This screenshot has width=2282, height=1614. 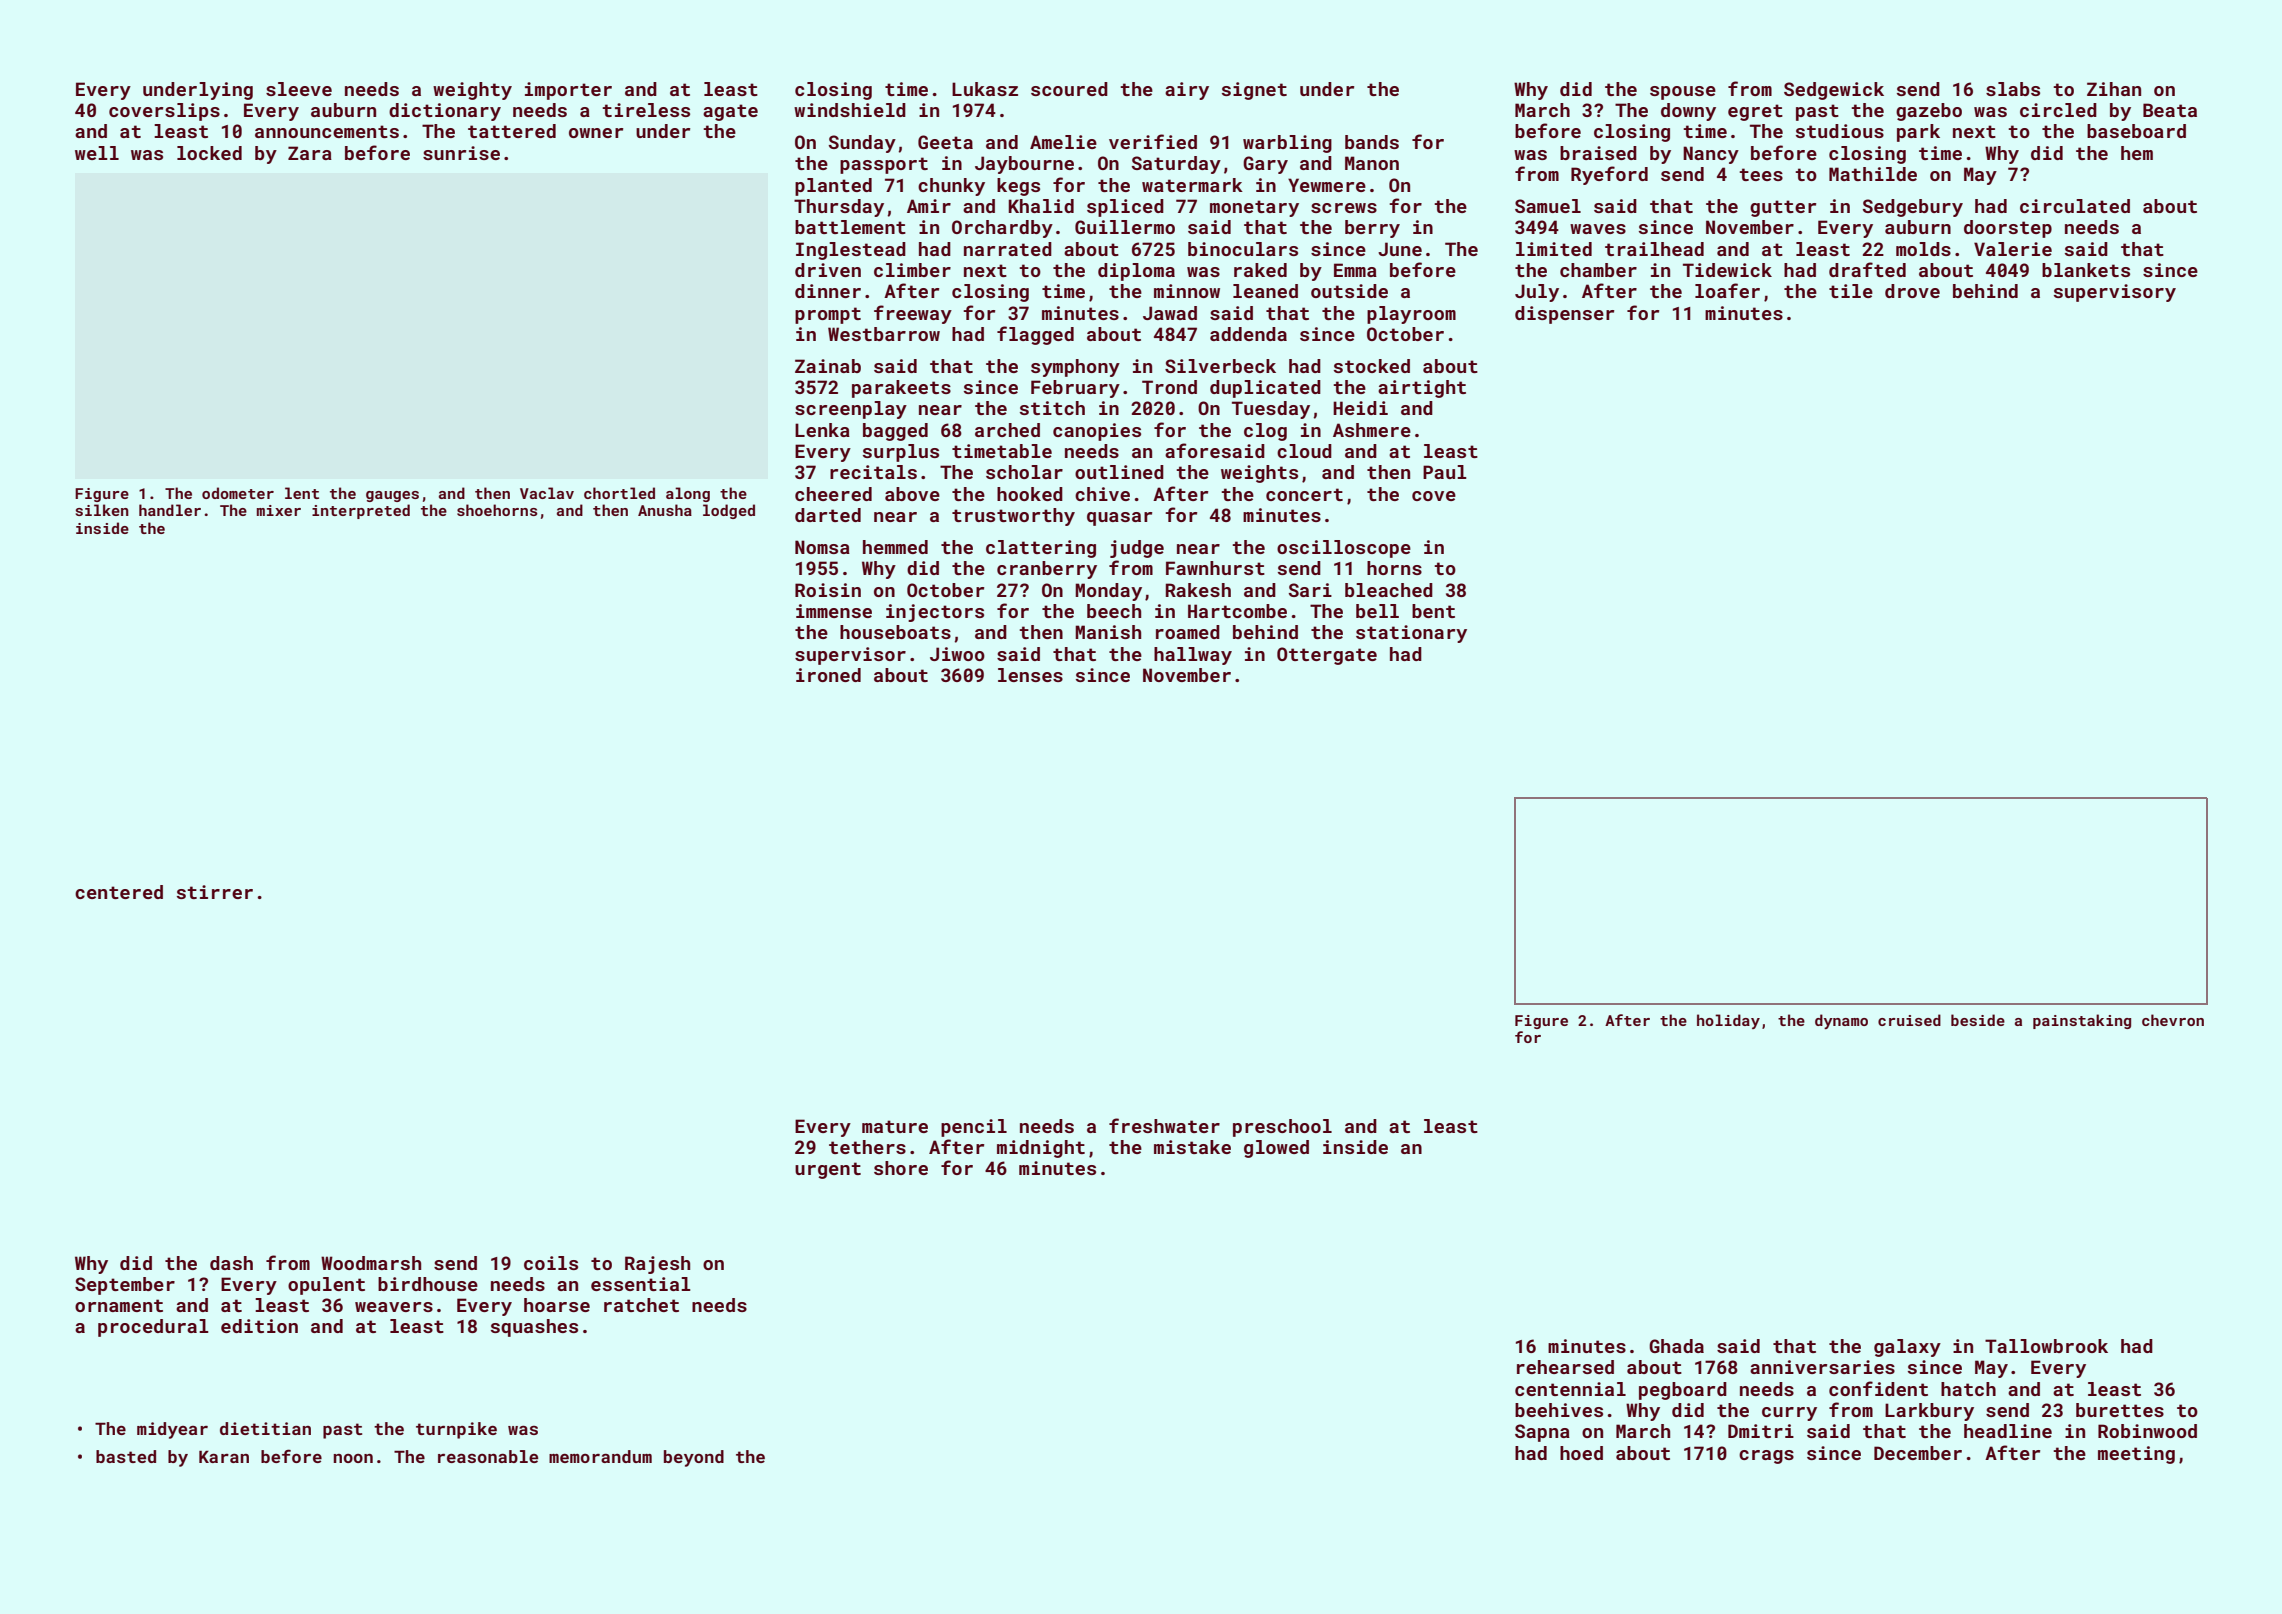 What do you see at coordinates (1035, 335) in the screenshot?
I see `flagged` at bounding box center [1035, 335].
